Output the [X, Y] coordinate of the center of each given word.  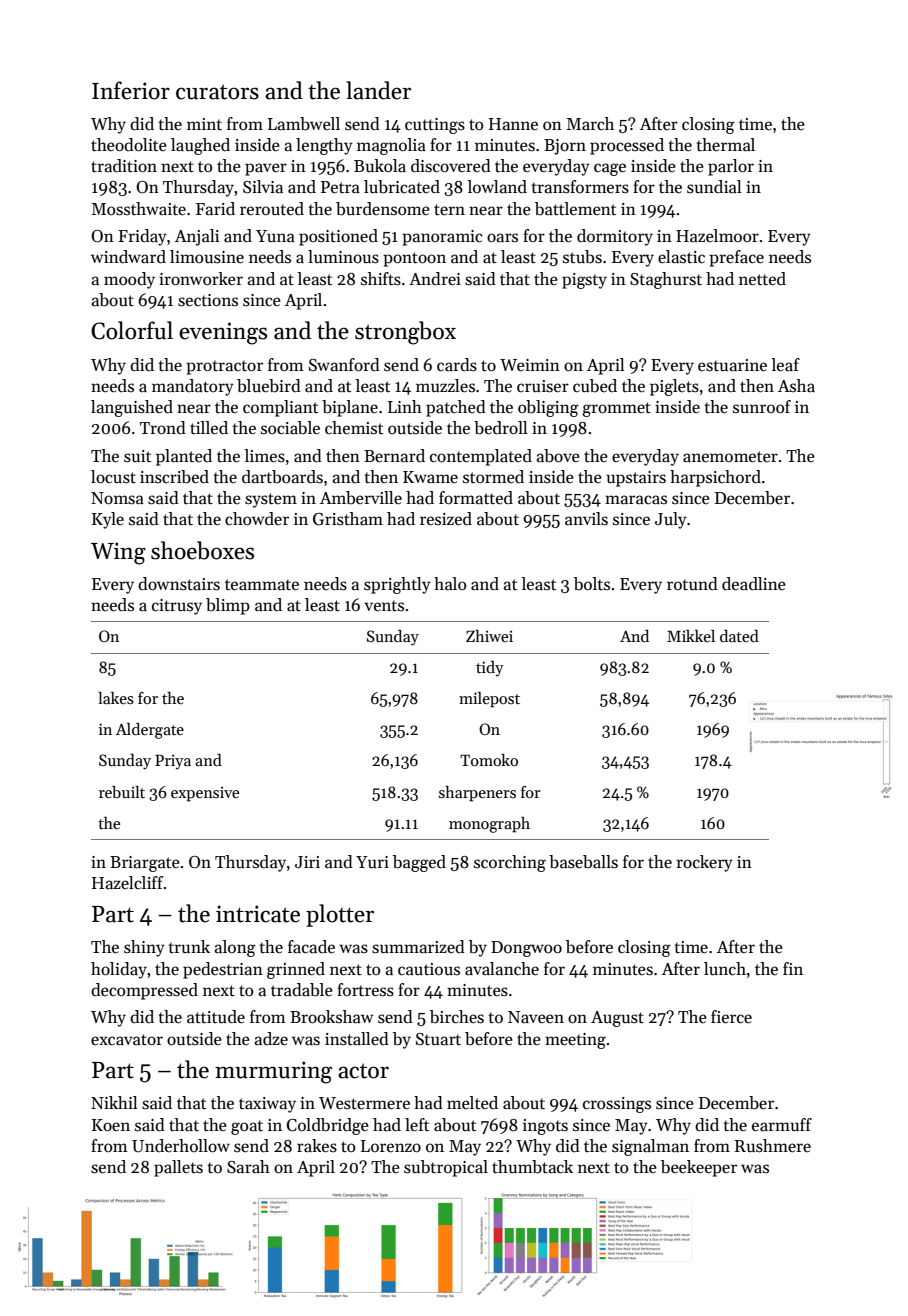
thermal [726, 145]
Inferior [131, 90]
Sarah [248, 1167]
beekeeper [699, 1168]
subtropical [446, 1168]
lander [378, 90]
